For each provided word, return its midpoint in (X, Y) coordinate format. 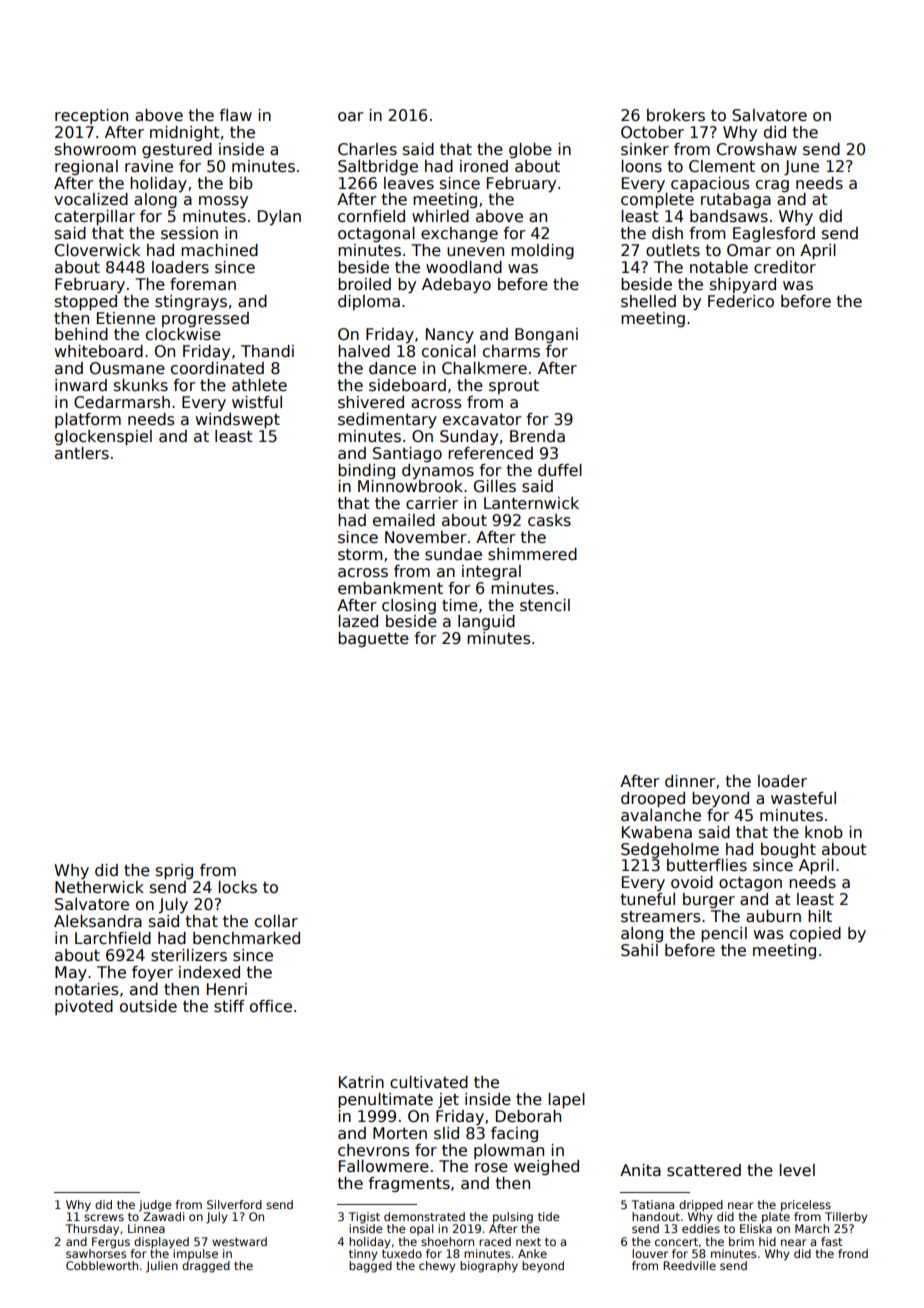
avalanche (661, 815)
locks (237, 887)
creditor (785, 267)
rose (491, 1168)
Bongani (546, 335)
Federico (741, 301)
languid (486, 622)
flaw (235, 115)
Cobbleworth (102, 1265)
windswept (238, 420)
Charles (367, 149)
